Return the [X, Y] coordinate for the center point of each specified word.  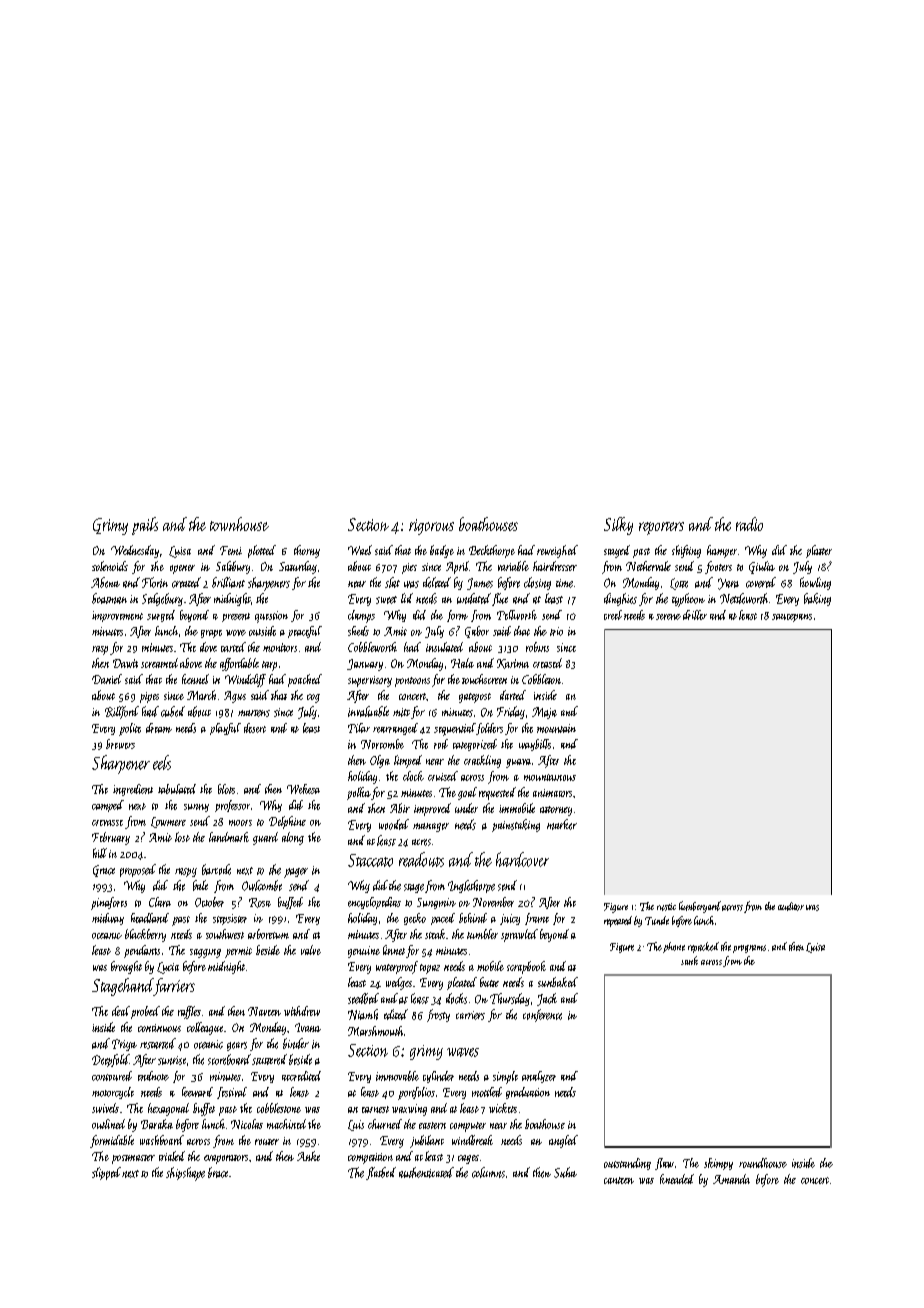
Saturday [298, 567]
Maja [544, 713]
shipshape [185, 1174]
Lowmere [168, 822]
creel [613, 615]
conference [542, 1015]
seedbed [363, 998]
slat [392, 582]
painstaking [516, 825]
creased [547, 663]
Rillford [122, 712]
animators [552, 793]
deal [121, 1011]
